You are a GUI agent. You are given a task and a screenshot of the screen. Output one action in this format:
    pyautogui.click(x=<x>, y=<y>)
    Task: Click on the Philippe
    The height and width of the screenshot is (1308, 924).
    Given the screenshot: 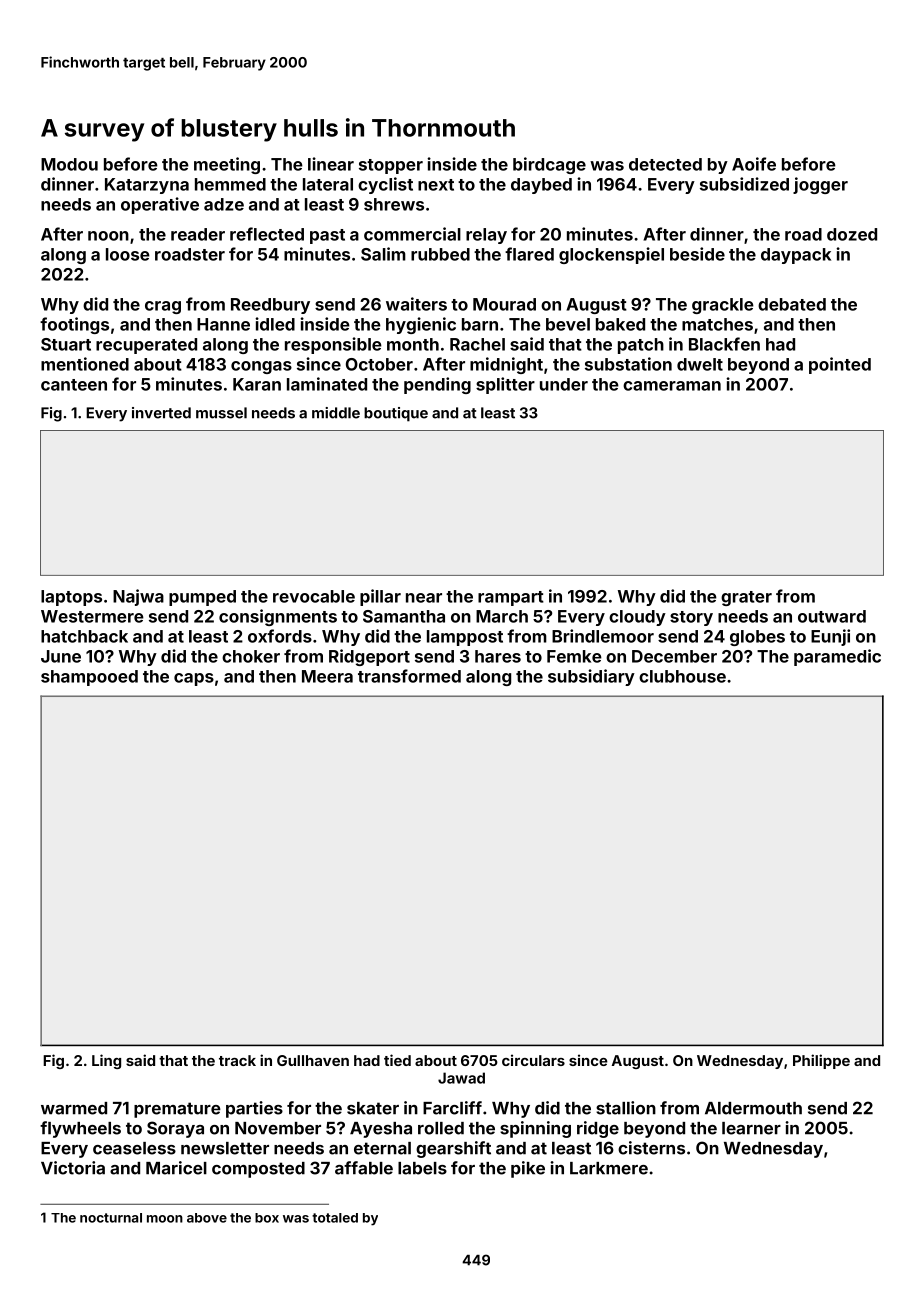 What is the action you would take?
    pyautogui.click(x=821, y=1061)
